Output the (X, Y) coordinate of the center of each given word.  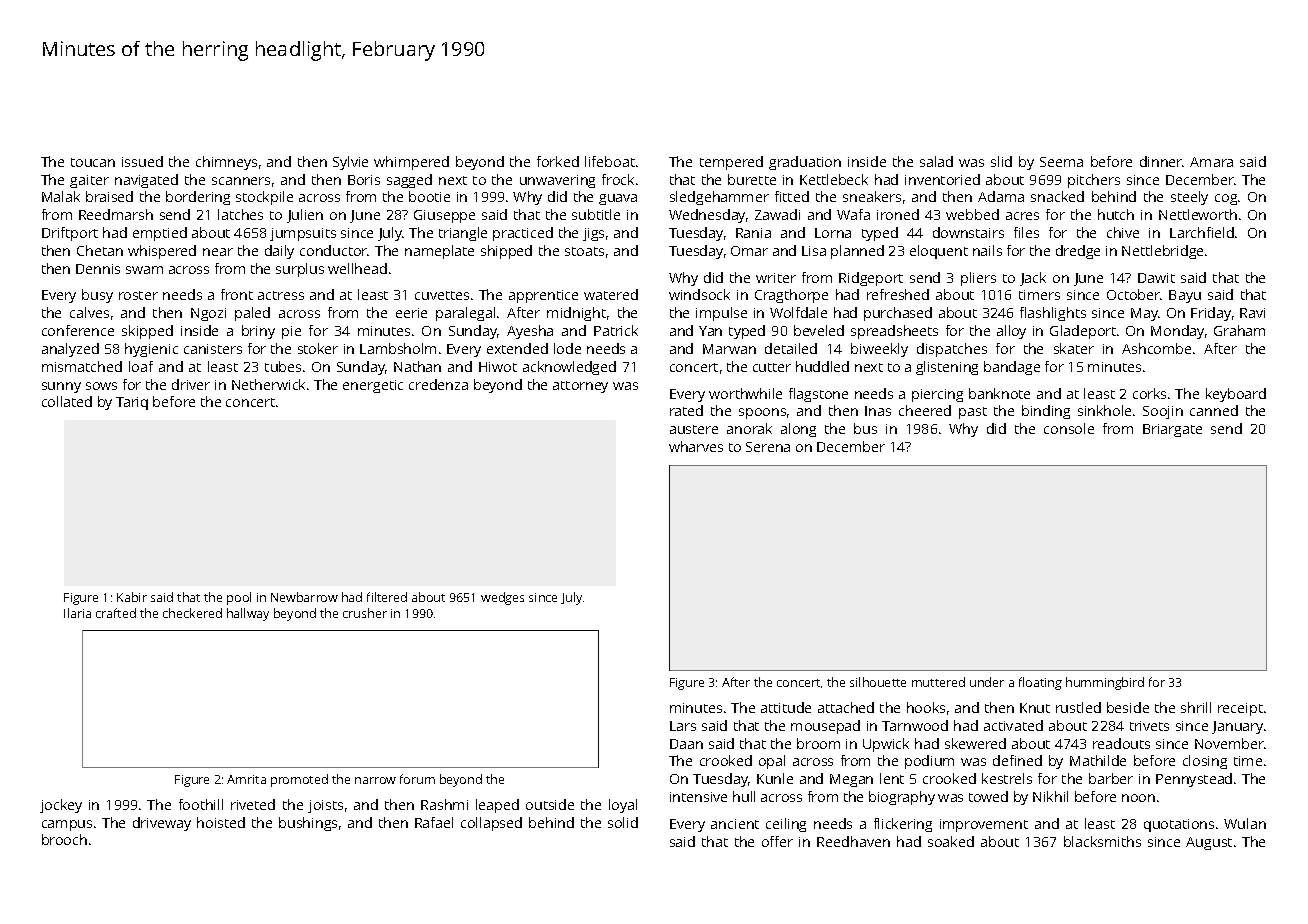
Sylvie (350, 163)
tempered (731, 163)
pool (239, 598)
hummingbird (1105, 683)
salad (936, 161)
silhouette (878, 682)
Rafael (434, 822)
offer (777, 841)
